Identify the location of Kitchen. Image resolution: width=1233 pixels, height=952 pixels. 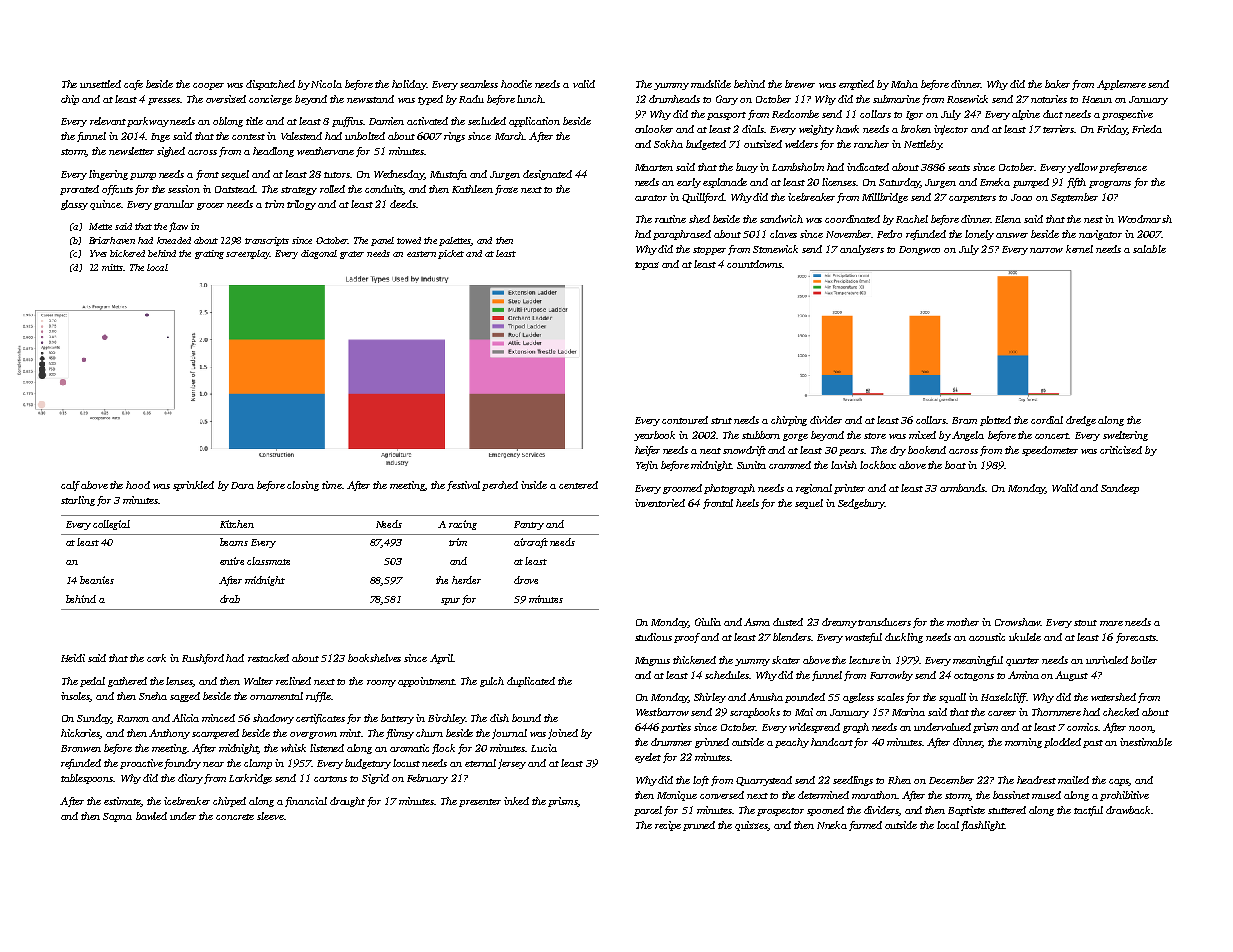
(237, 524).
